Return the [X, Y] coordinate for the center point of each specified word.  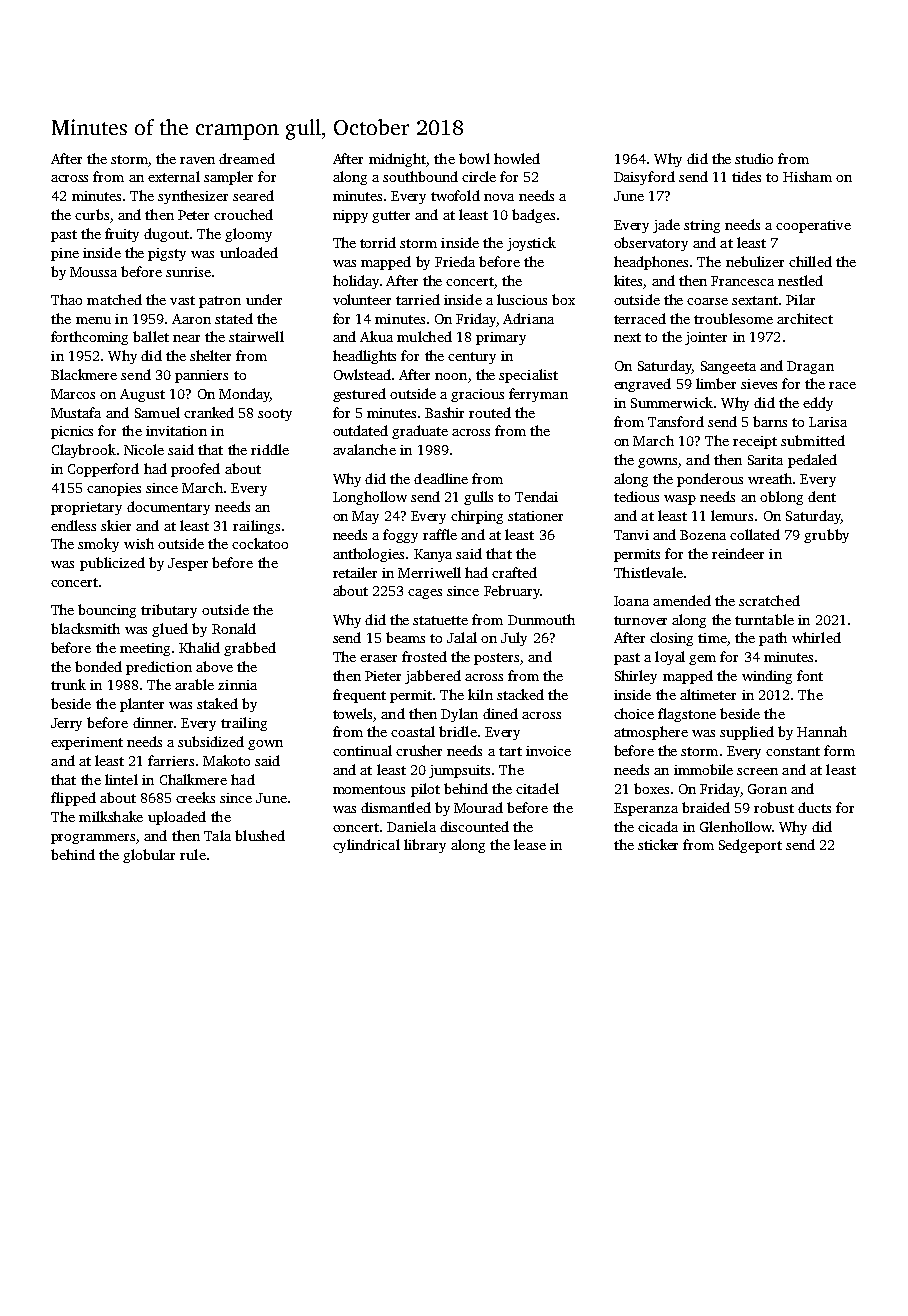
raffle [440, 534]
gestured [359, 395]
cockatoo [260, 543]
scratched [769, 600]
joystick [531, 244]
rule [193, 854]
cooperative [813, 226]
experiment [87, 743]
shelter [210, 355]
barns [770, 421]
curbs [92, 214]
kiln [480, 694]
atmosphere [651, 733]
